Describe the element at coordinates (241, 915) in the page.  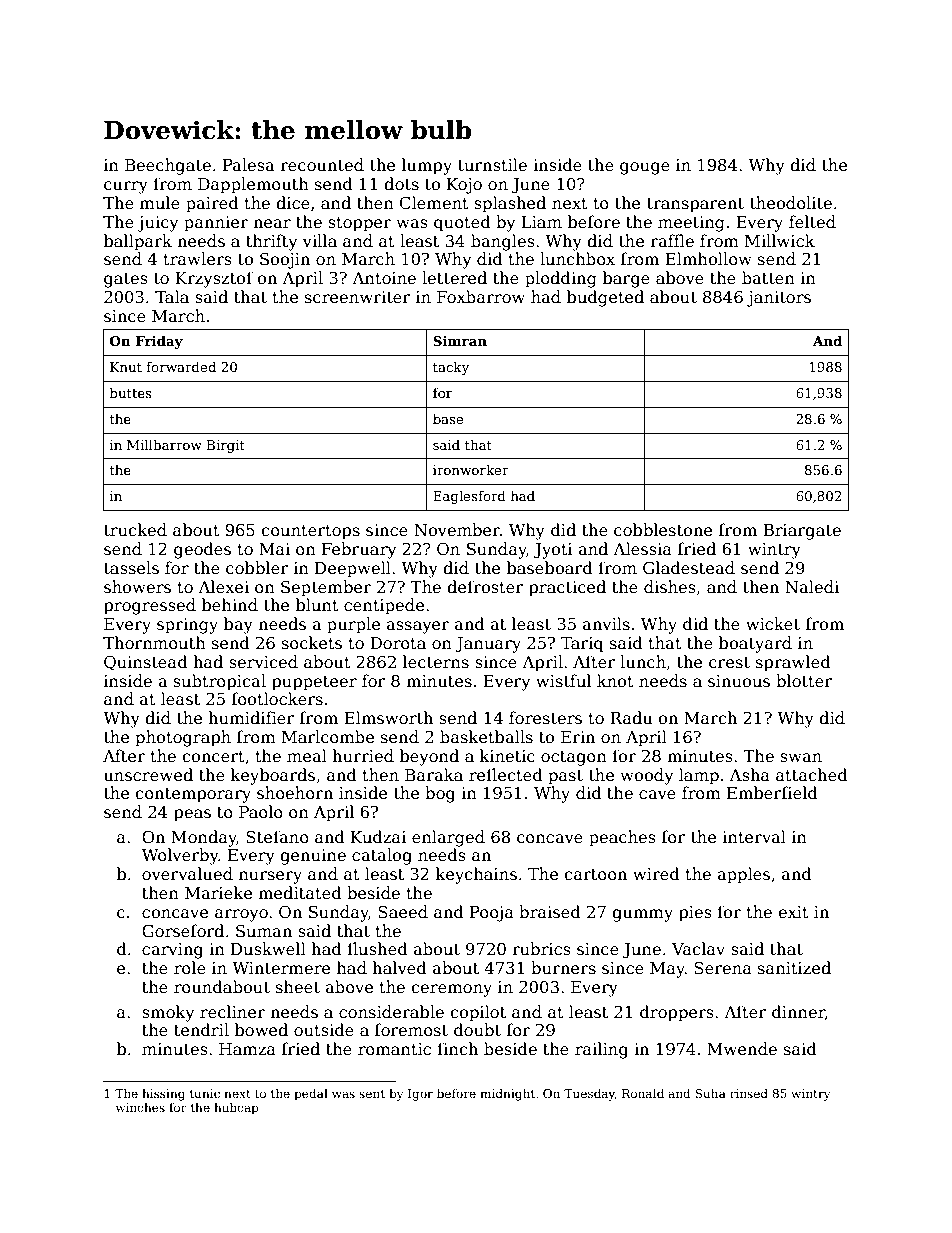
I see `arroyo` at that location.
